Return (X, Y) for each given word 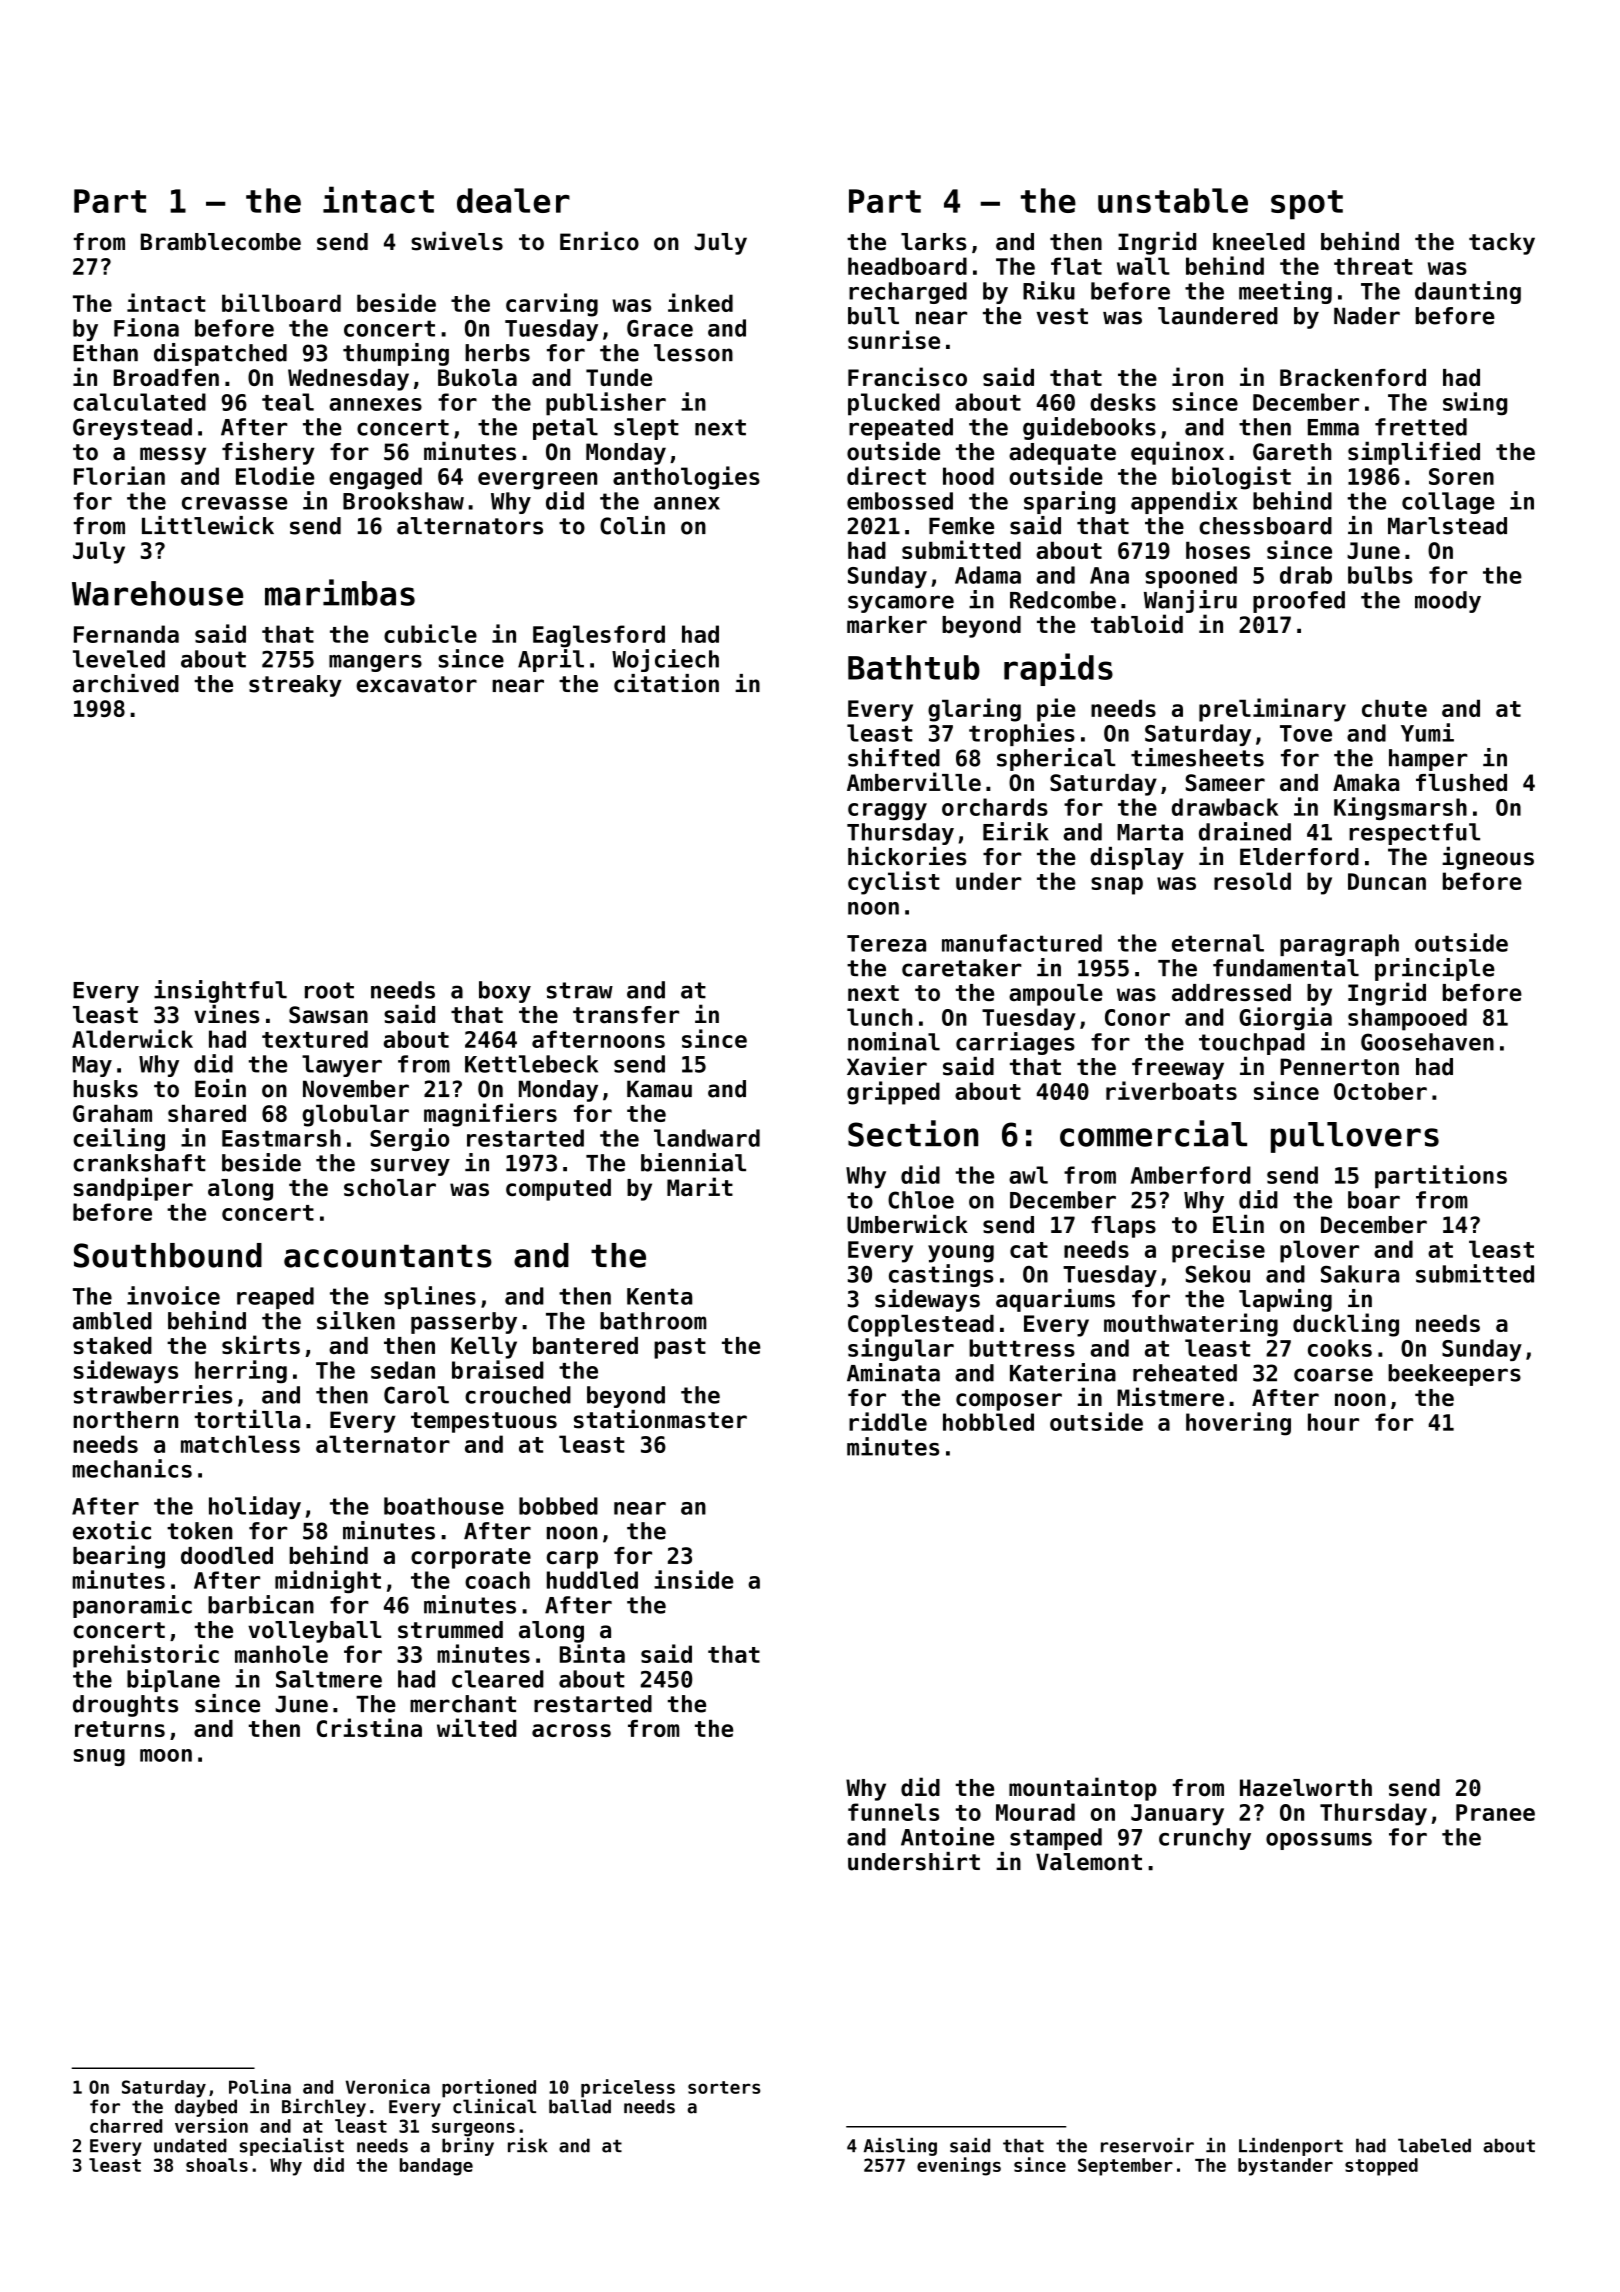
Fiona (146, 327)
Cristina (369, 1727)
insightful (220, 991)
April (551, 660)
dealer (513, 200)
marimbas (340, 592)
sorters (724, 2087)
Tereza (886, 943)
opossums (1319, 1841)
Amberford (1191, 1175)
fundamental (1286, 968)
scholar (390, 1187)
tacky (1502, 244)
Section (913, 1133)
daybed (206, 2108)
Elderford (1299, 857)
